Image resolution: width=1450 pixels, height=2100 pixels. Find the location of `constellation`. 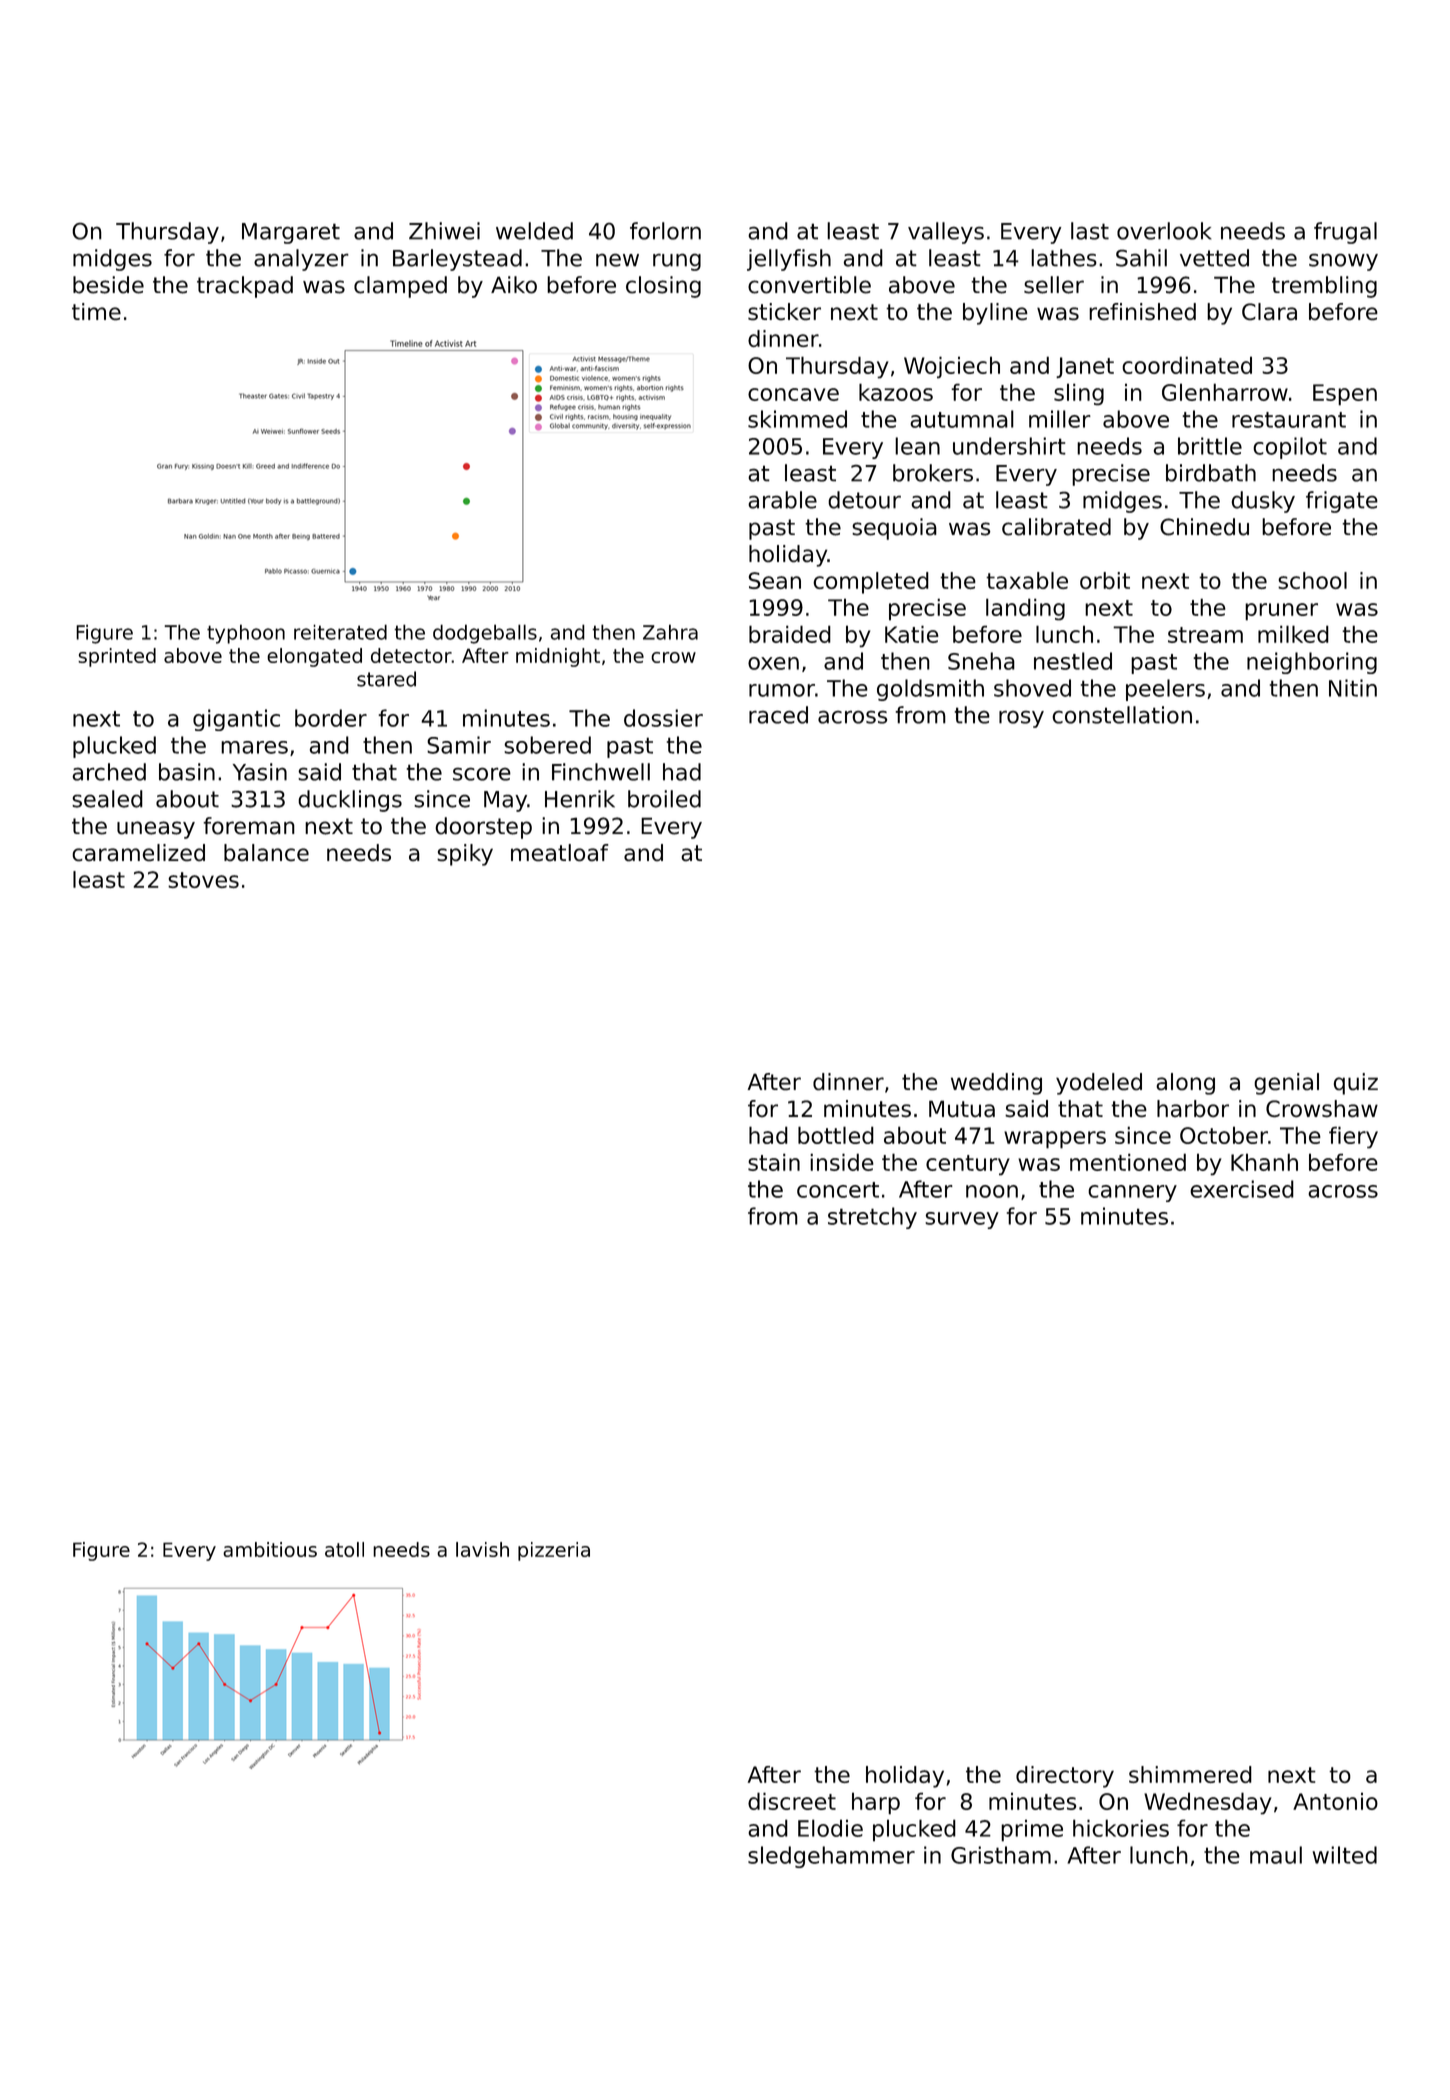

constellation is located at coordinates (1122, 715).
